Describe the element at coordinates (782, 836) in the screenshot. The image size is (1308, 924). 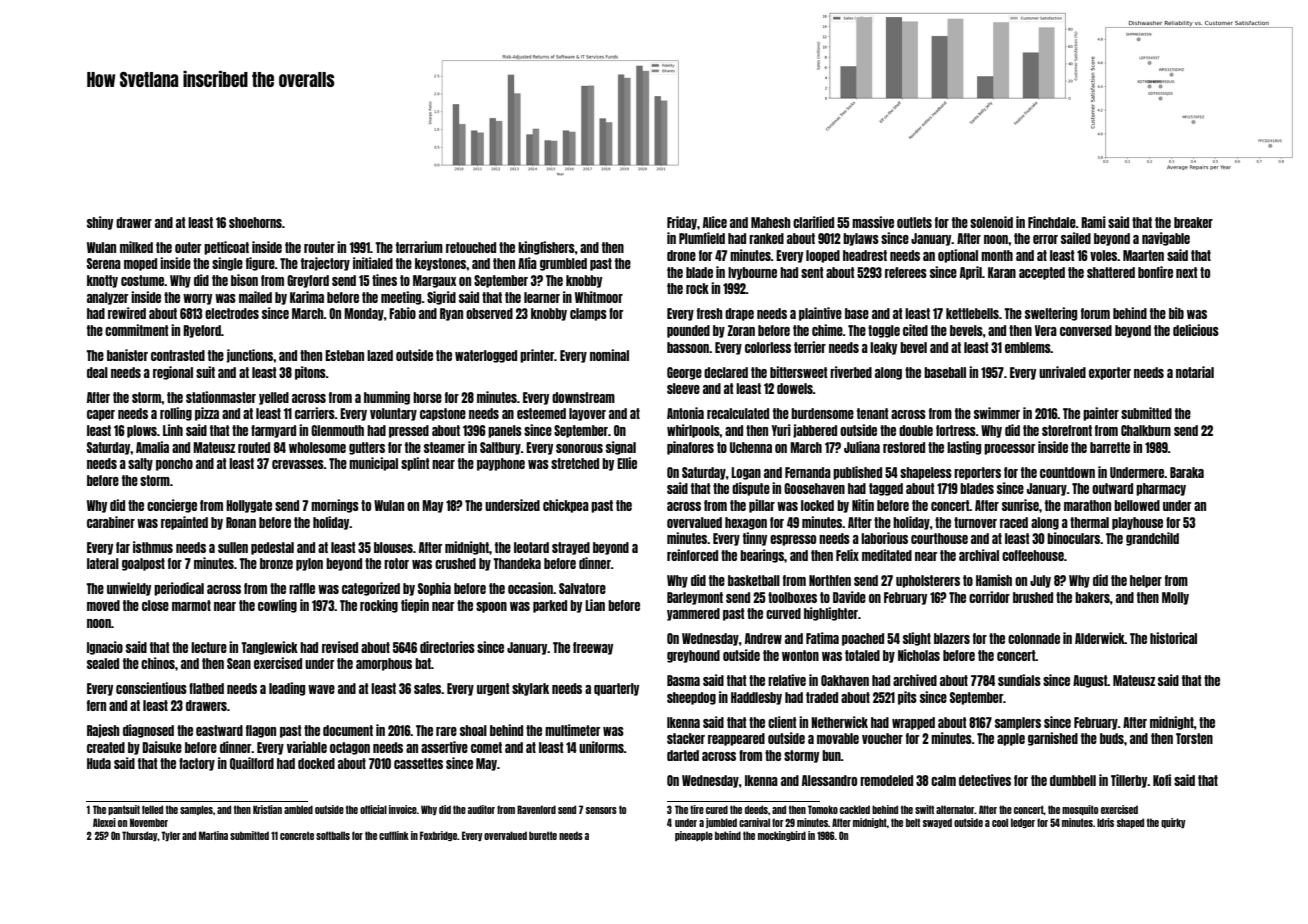
I see `mockingbird` at that location.
